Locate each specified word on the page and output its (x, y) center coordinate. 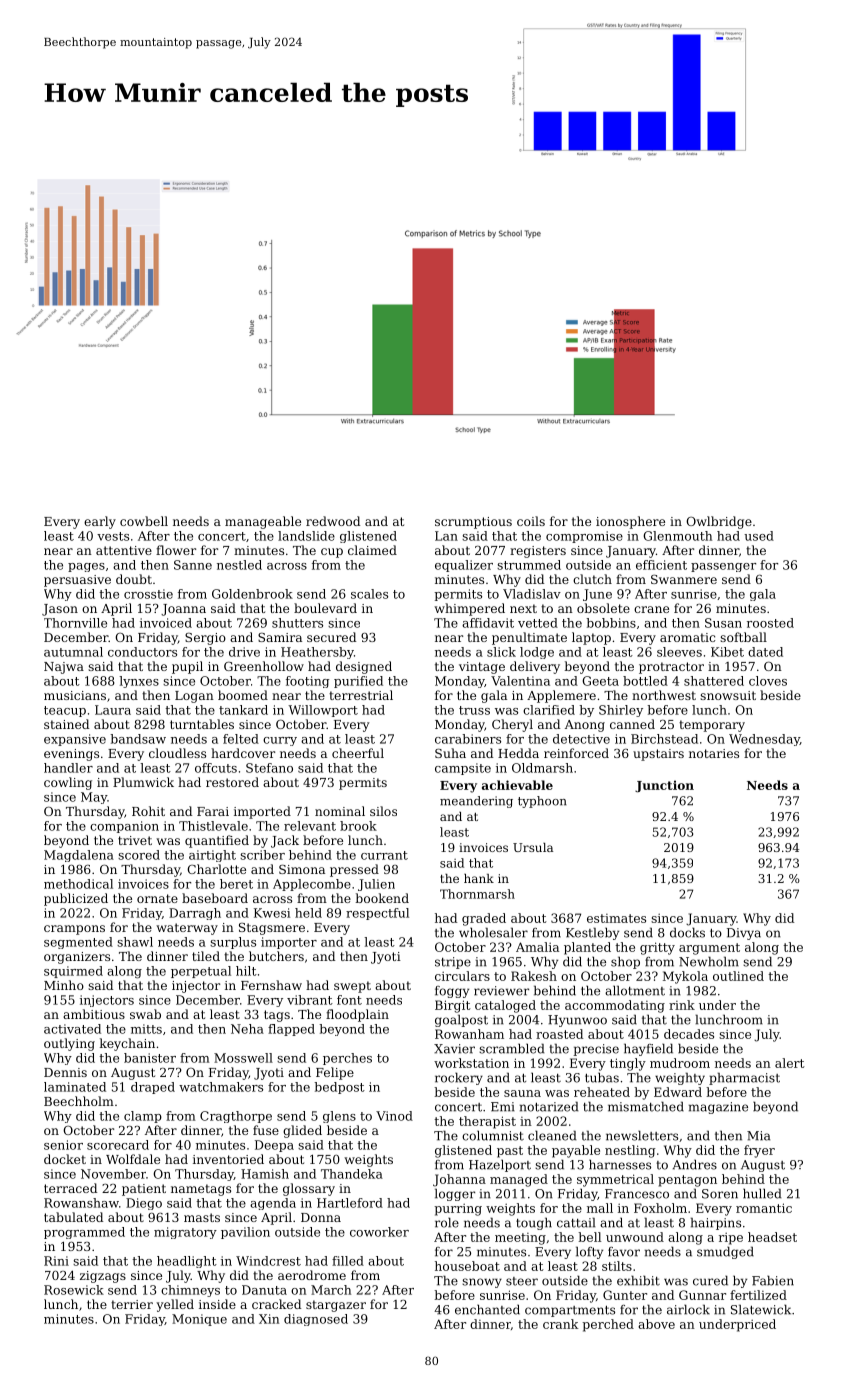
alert (790, 1063)
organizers (77, 958)
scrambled (511, 1048)
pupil (187, 667)
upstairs (658, 755)
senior (63, 1145)
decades (689, 1034)
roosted (770, 623)
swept (352, 987)
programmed (84, 1233)
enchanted (487, 1309)
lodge (537, 653)
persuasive (77, 581)
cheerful (358, 753)
